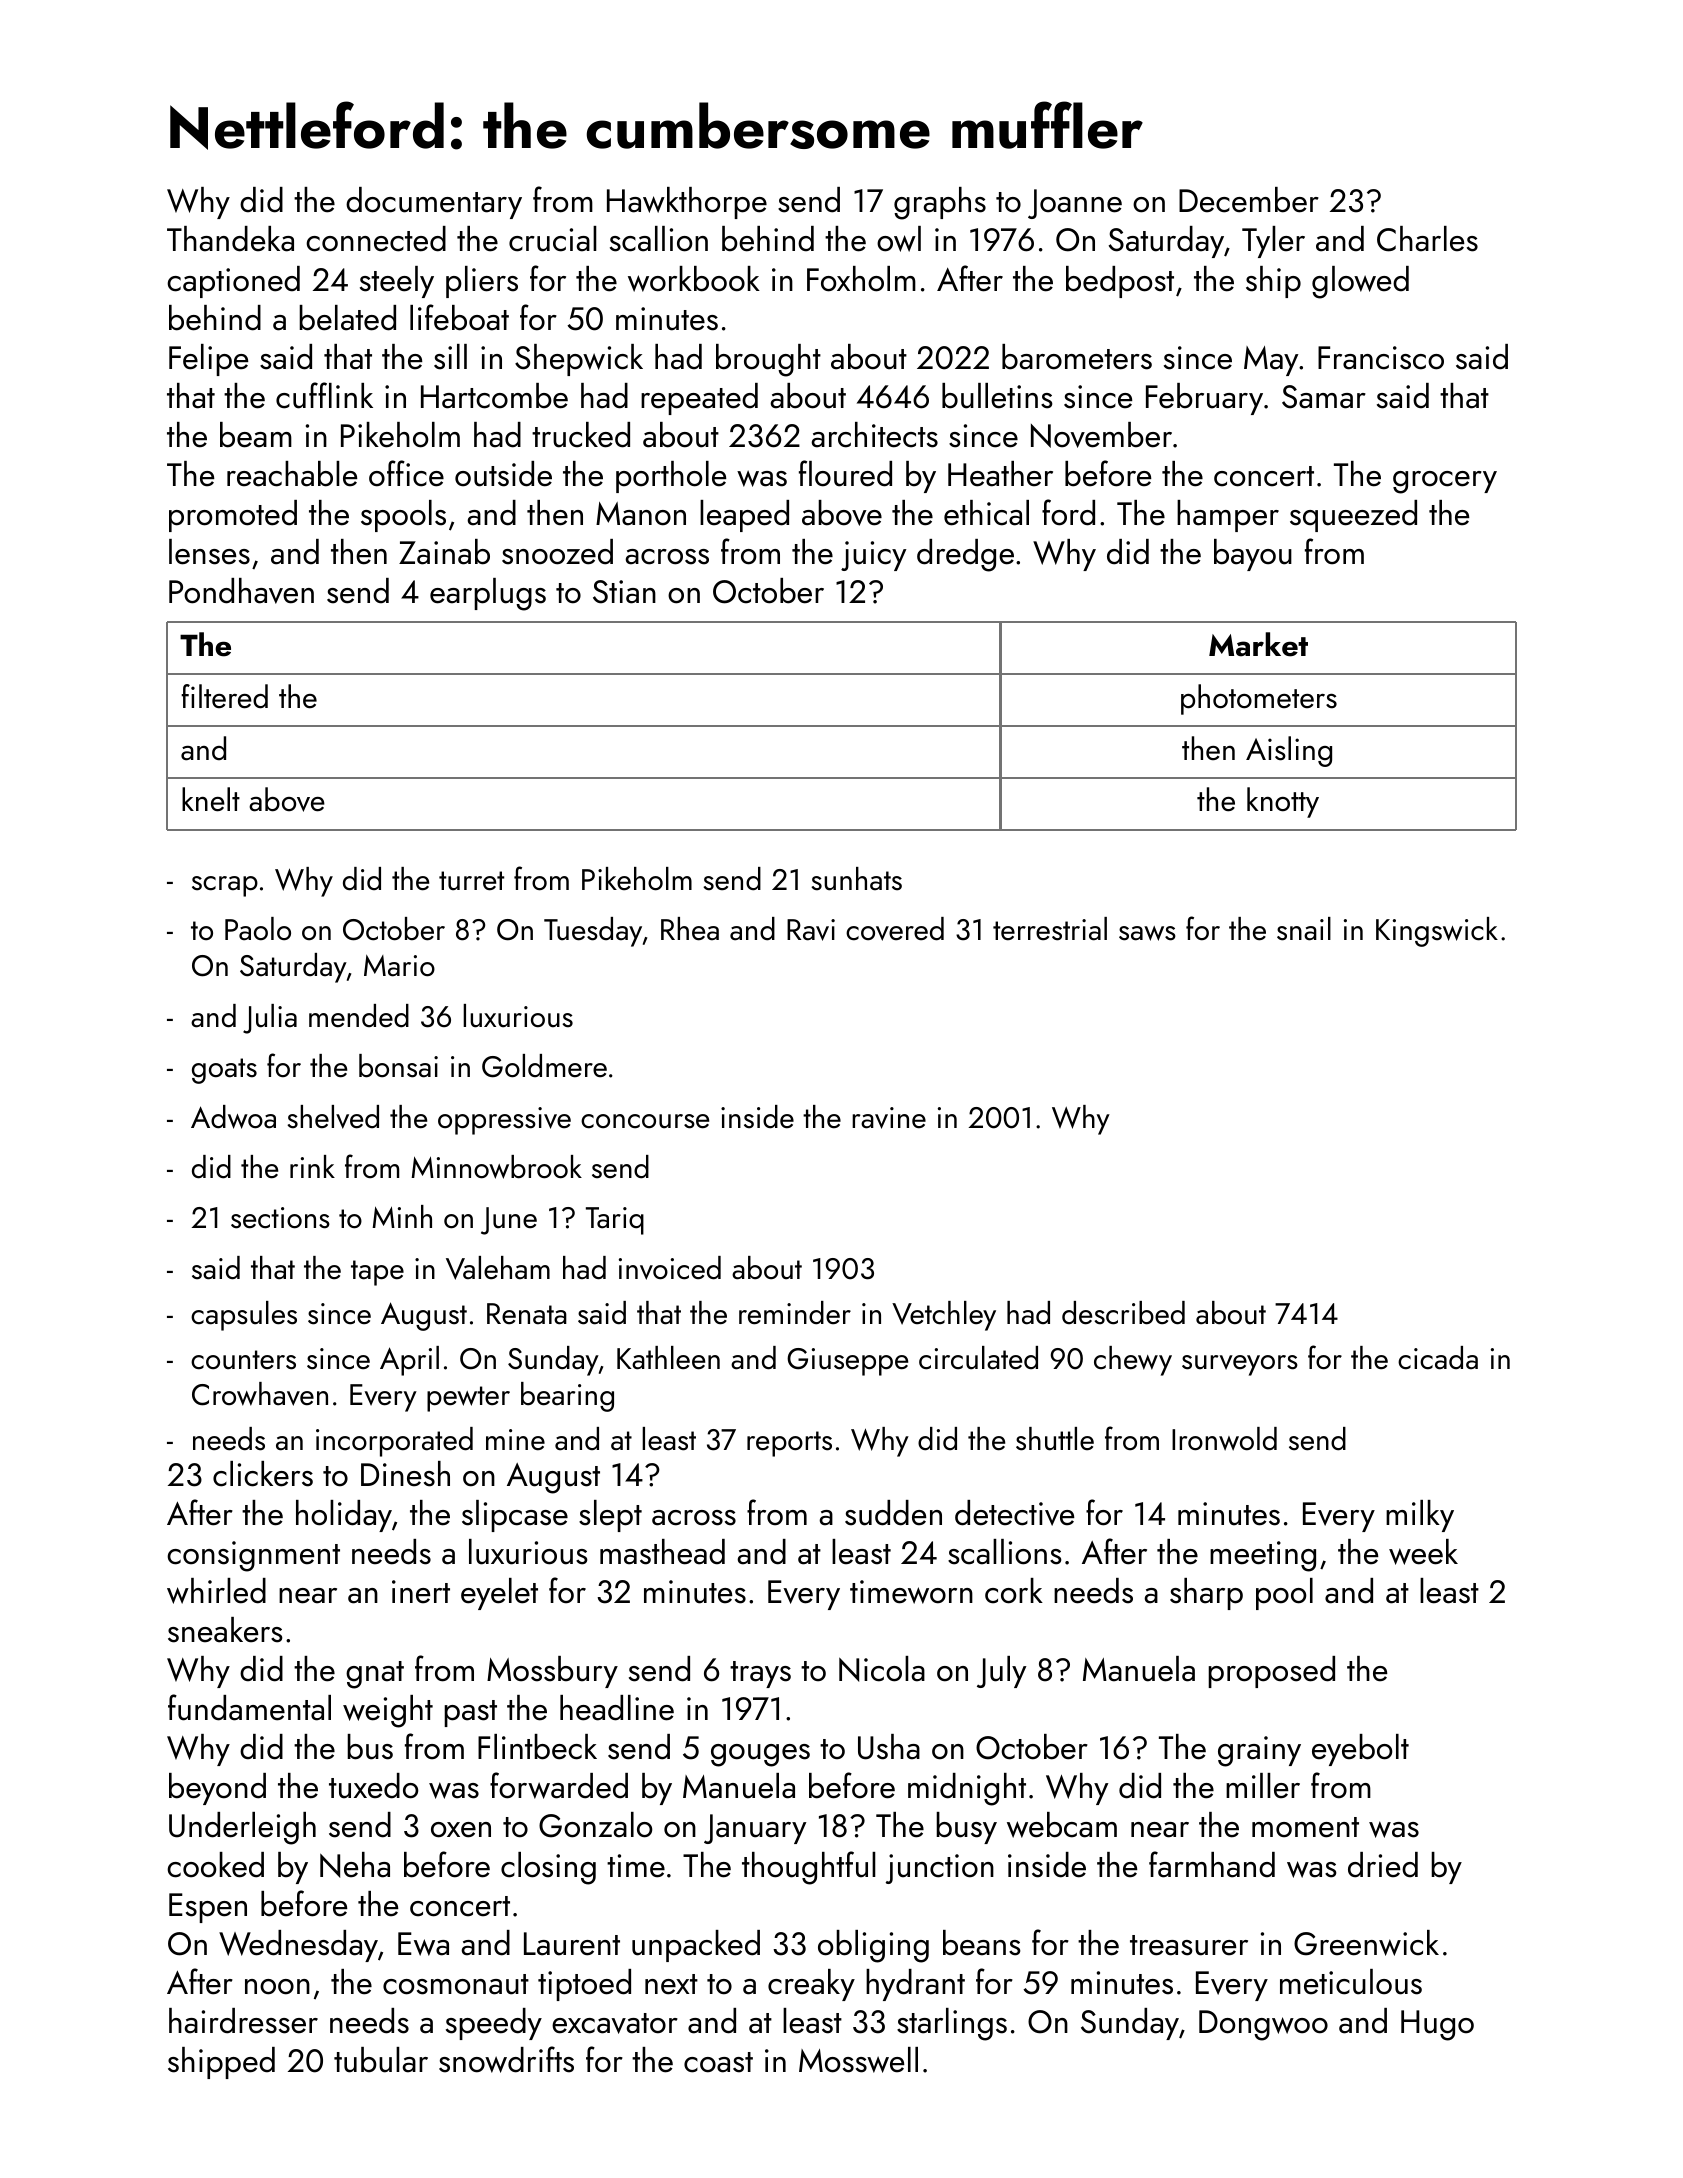 The width and height of the image is (1683, 2178). I want to click on cicada, so click(1438, 1358).
